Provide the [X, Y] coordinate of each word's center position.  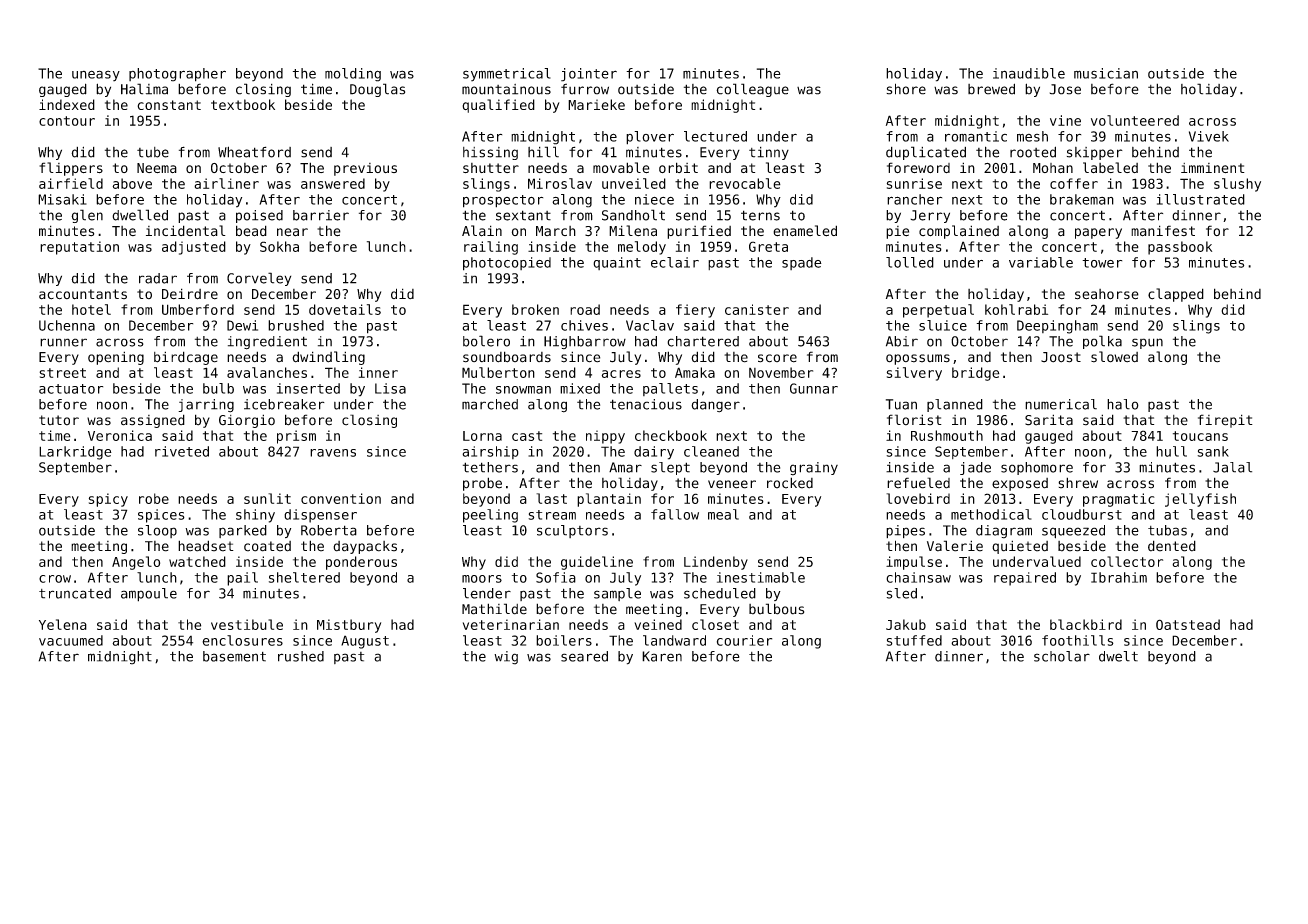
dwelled [140, 215]
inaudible [1029, 73]
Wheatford [254, 152]
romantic [976, 136]
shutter [491, 168]
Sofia [556, 577]
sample [617, 594]
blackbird [1086, 624]
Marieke [596, 104]
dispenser [320, 516]
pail [242, 579]
